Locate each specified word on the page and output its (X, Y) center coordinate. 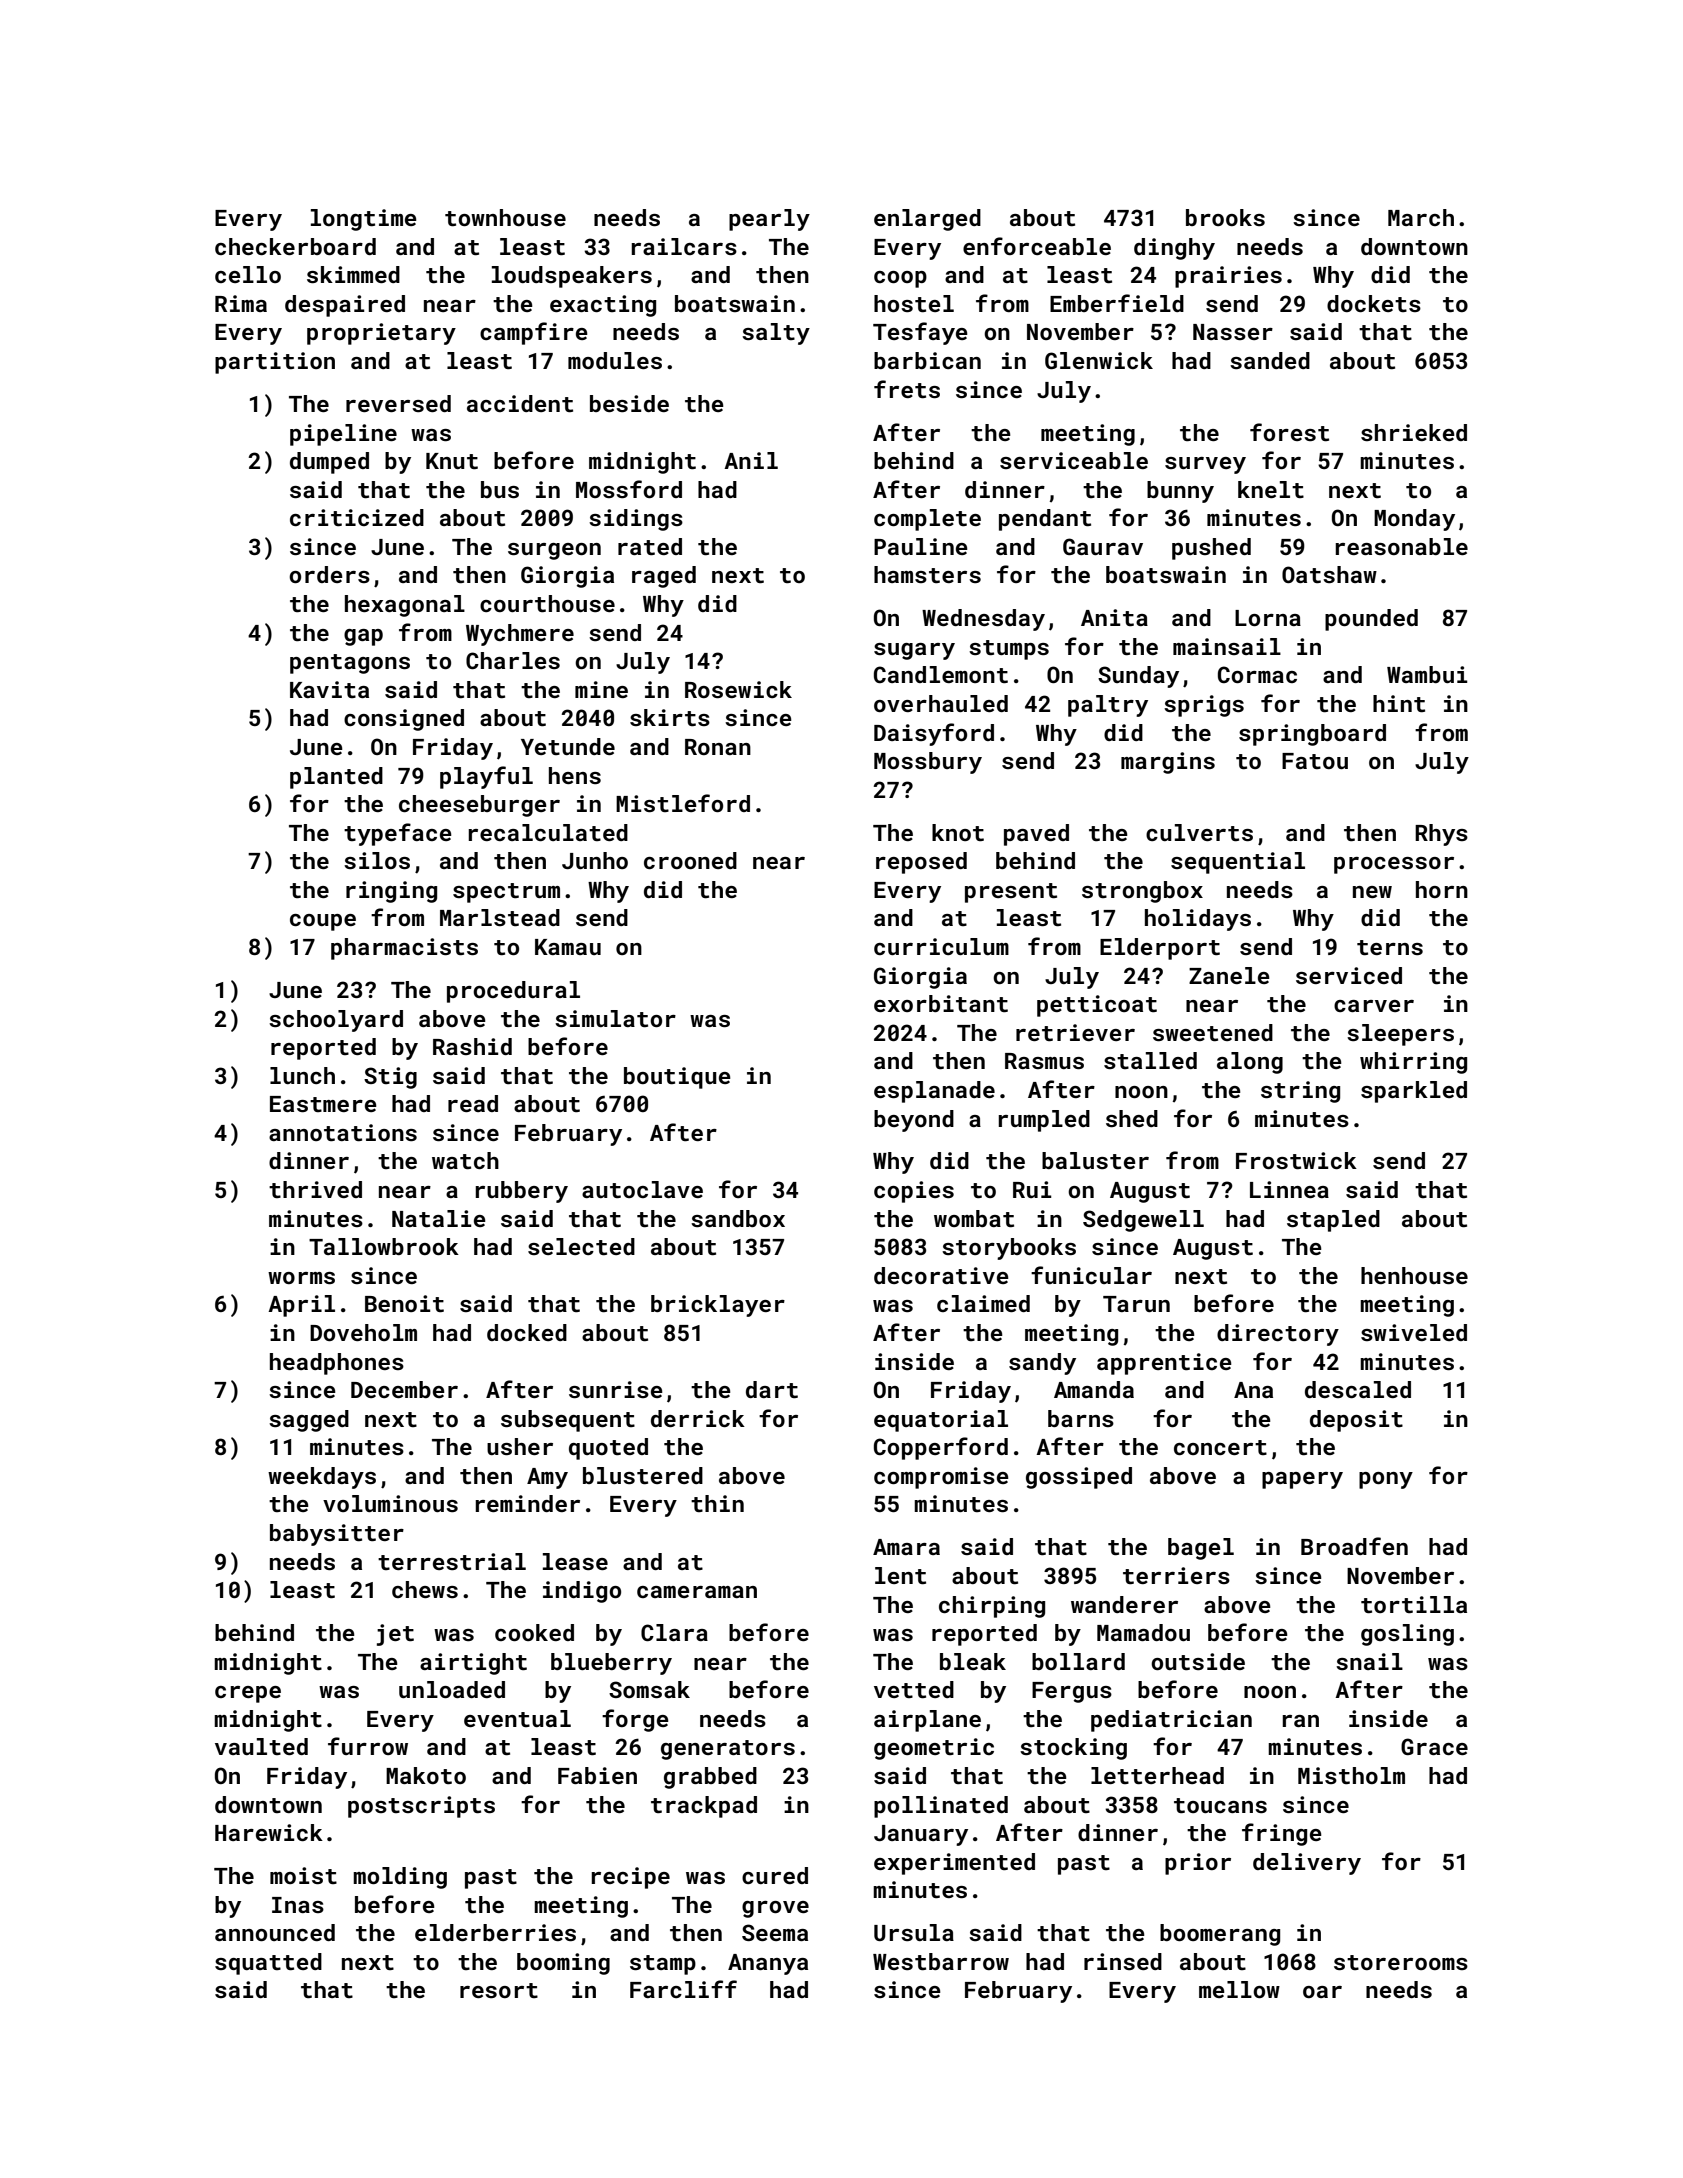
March (1421, 217)
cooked (534, 1632)
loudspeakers (572, 277)
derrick (698, 1418)
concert (1220, 1447)
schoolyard (336, 1021)
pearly (769, 220)
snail (1369, 1661)
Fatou (1315, 761)
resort (499, 1990)
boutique (677, 1078)
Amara (906, 1547)
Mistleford (683, 803)
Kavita (329, 689)
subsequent (568, 1421)
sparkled (1414, 1092)
